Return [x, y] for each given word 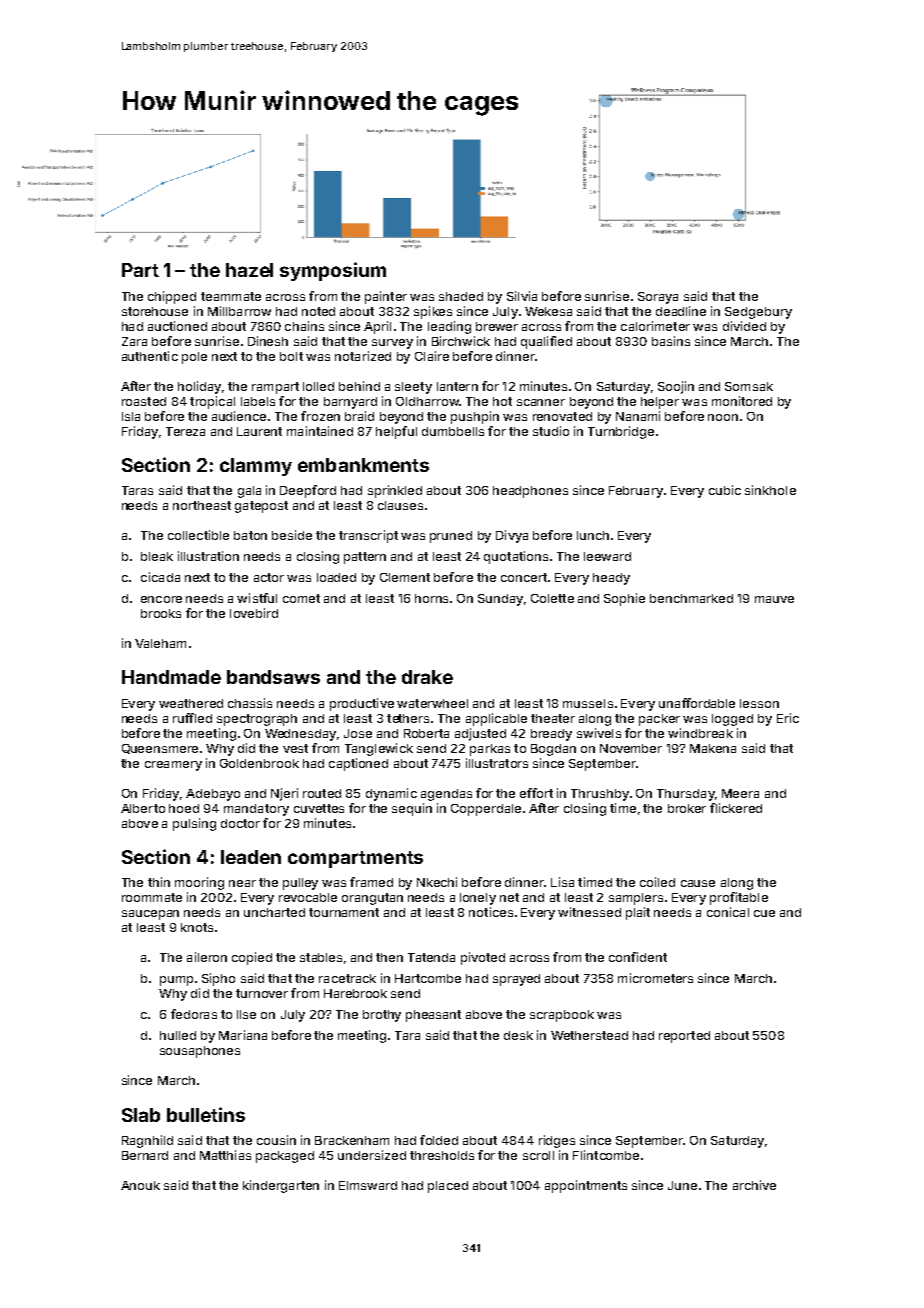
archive [754, 1185]
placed [448, 1187]
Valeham [160, 643]
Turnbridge [621, 432]
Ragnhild [147, 1141]
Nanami [638, 416]
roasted [144, 401]
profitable [739, 898]
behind [359, 386]
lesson [759, 703]
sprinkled [395, 491]
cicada [160, 577]
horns [431, 598]
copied [252, 958]
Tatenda [431, 957]
